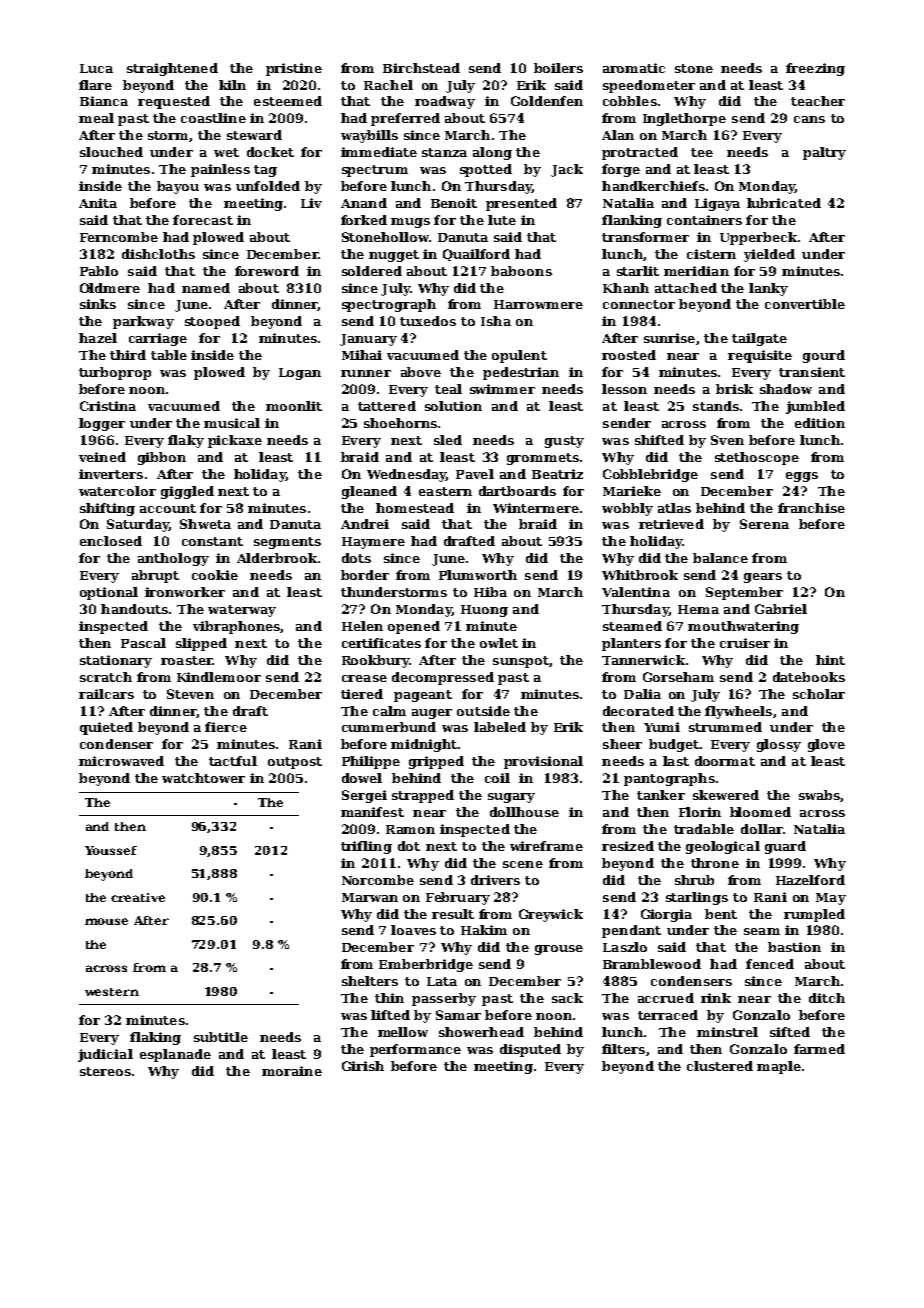 Image resolution: width=924 pixels, height=1308 pixels. Describe the element at coordinates (628, 846) in the screenshot. I see `resized` at that location.
